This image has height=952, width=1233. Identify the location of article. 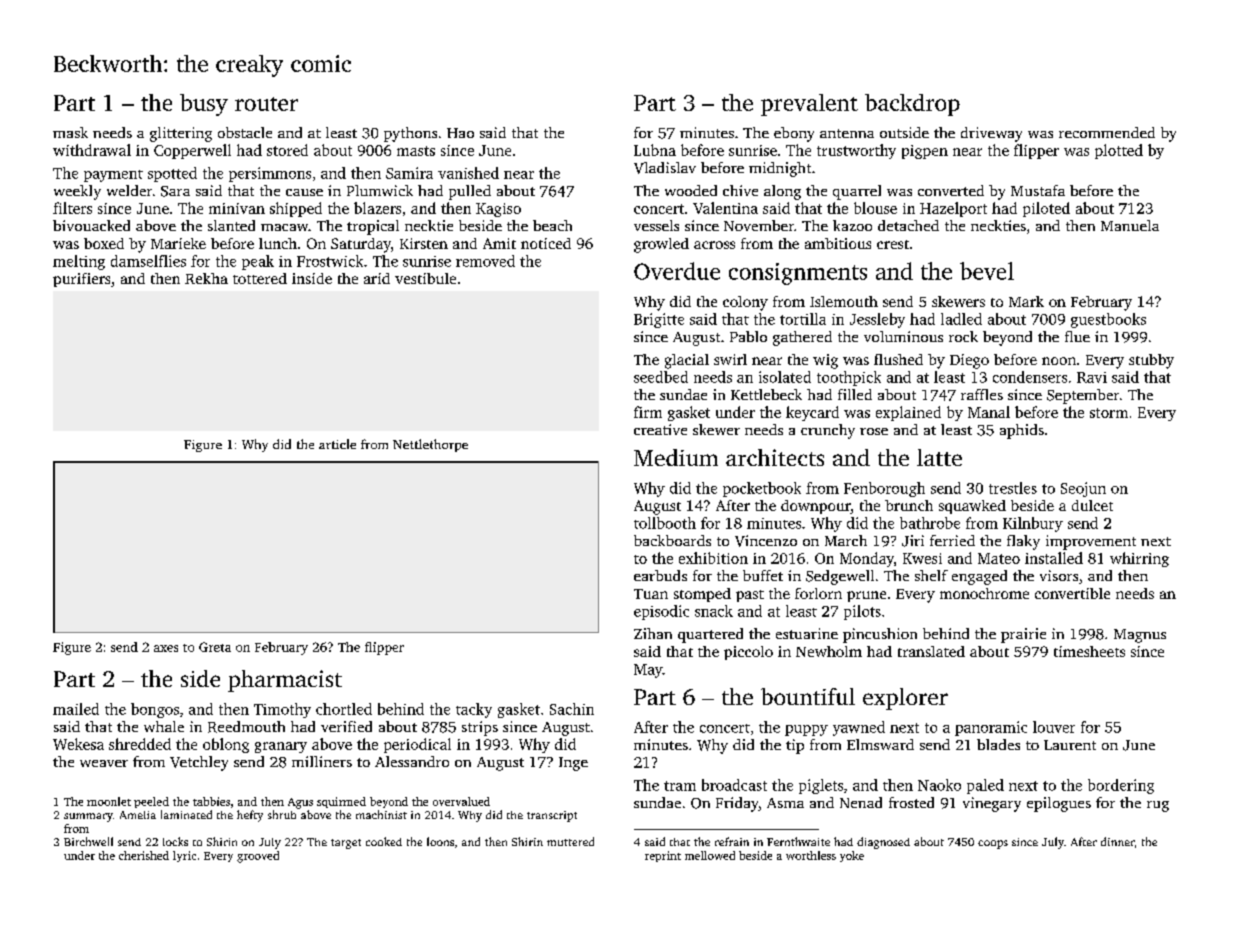
(337, 444).
